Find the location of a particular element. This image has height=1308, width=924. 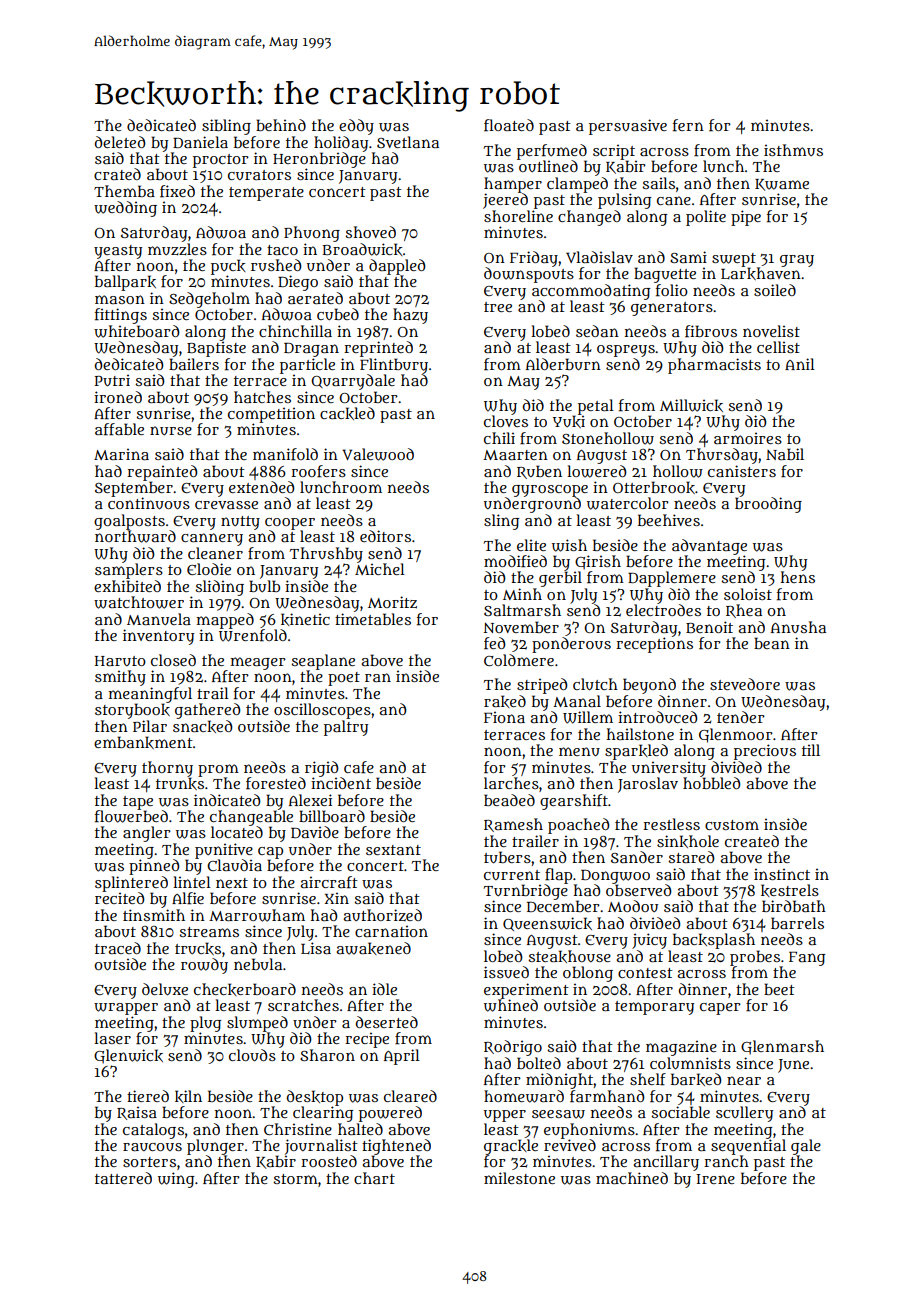

Alderburn is located at coordinates (563, 364).
